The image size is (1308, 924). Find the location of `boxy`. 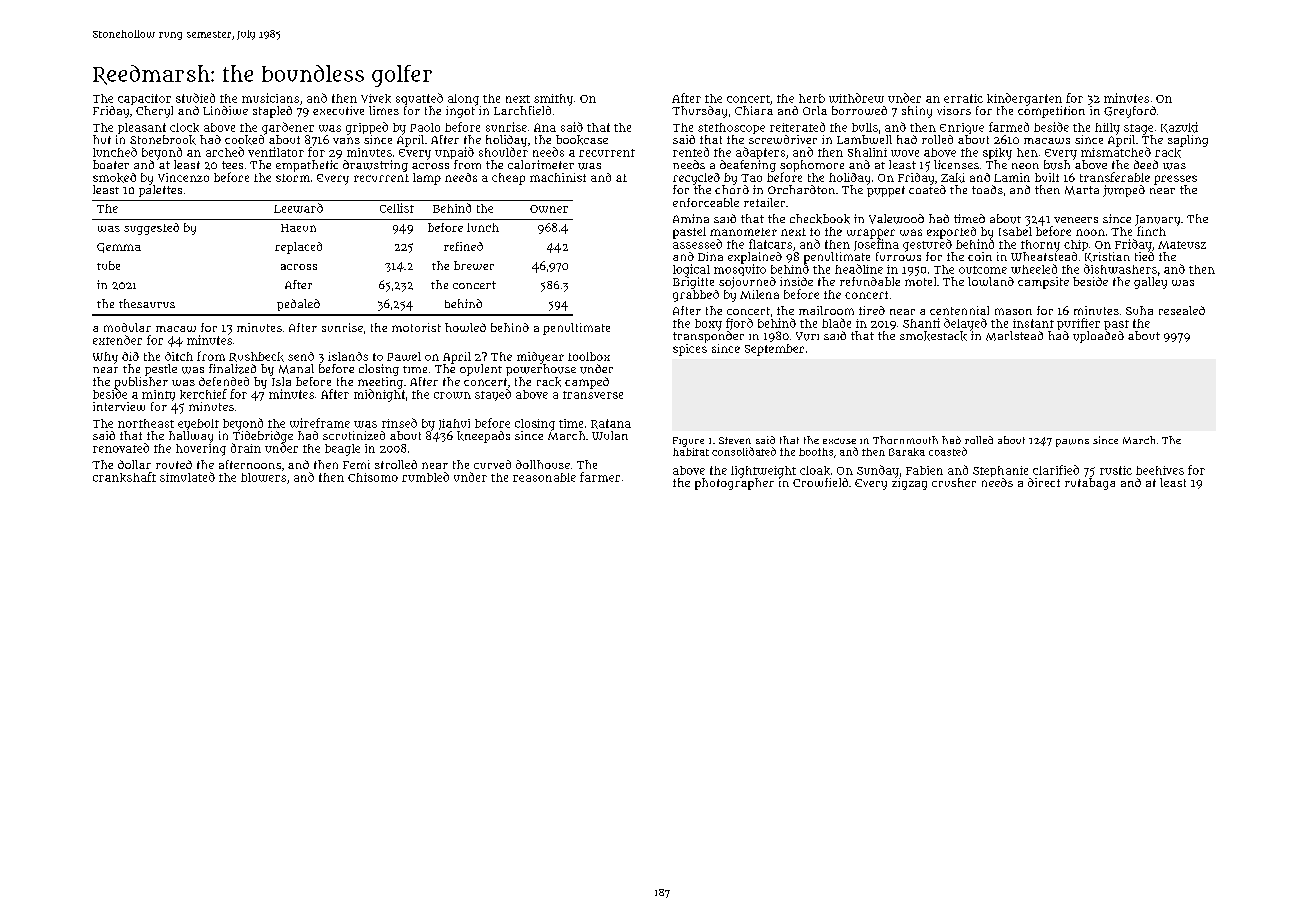

boxy is located at coordinates (708, 325).
